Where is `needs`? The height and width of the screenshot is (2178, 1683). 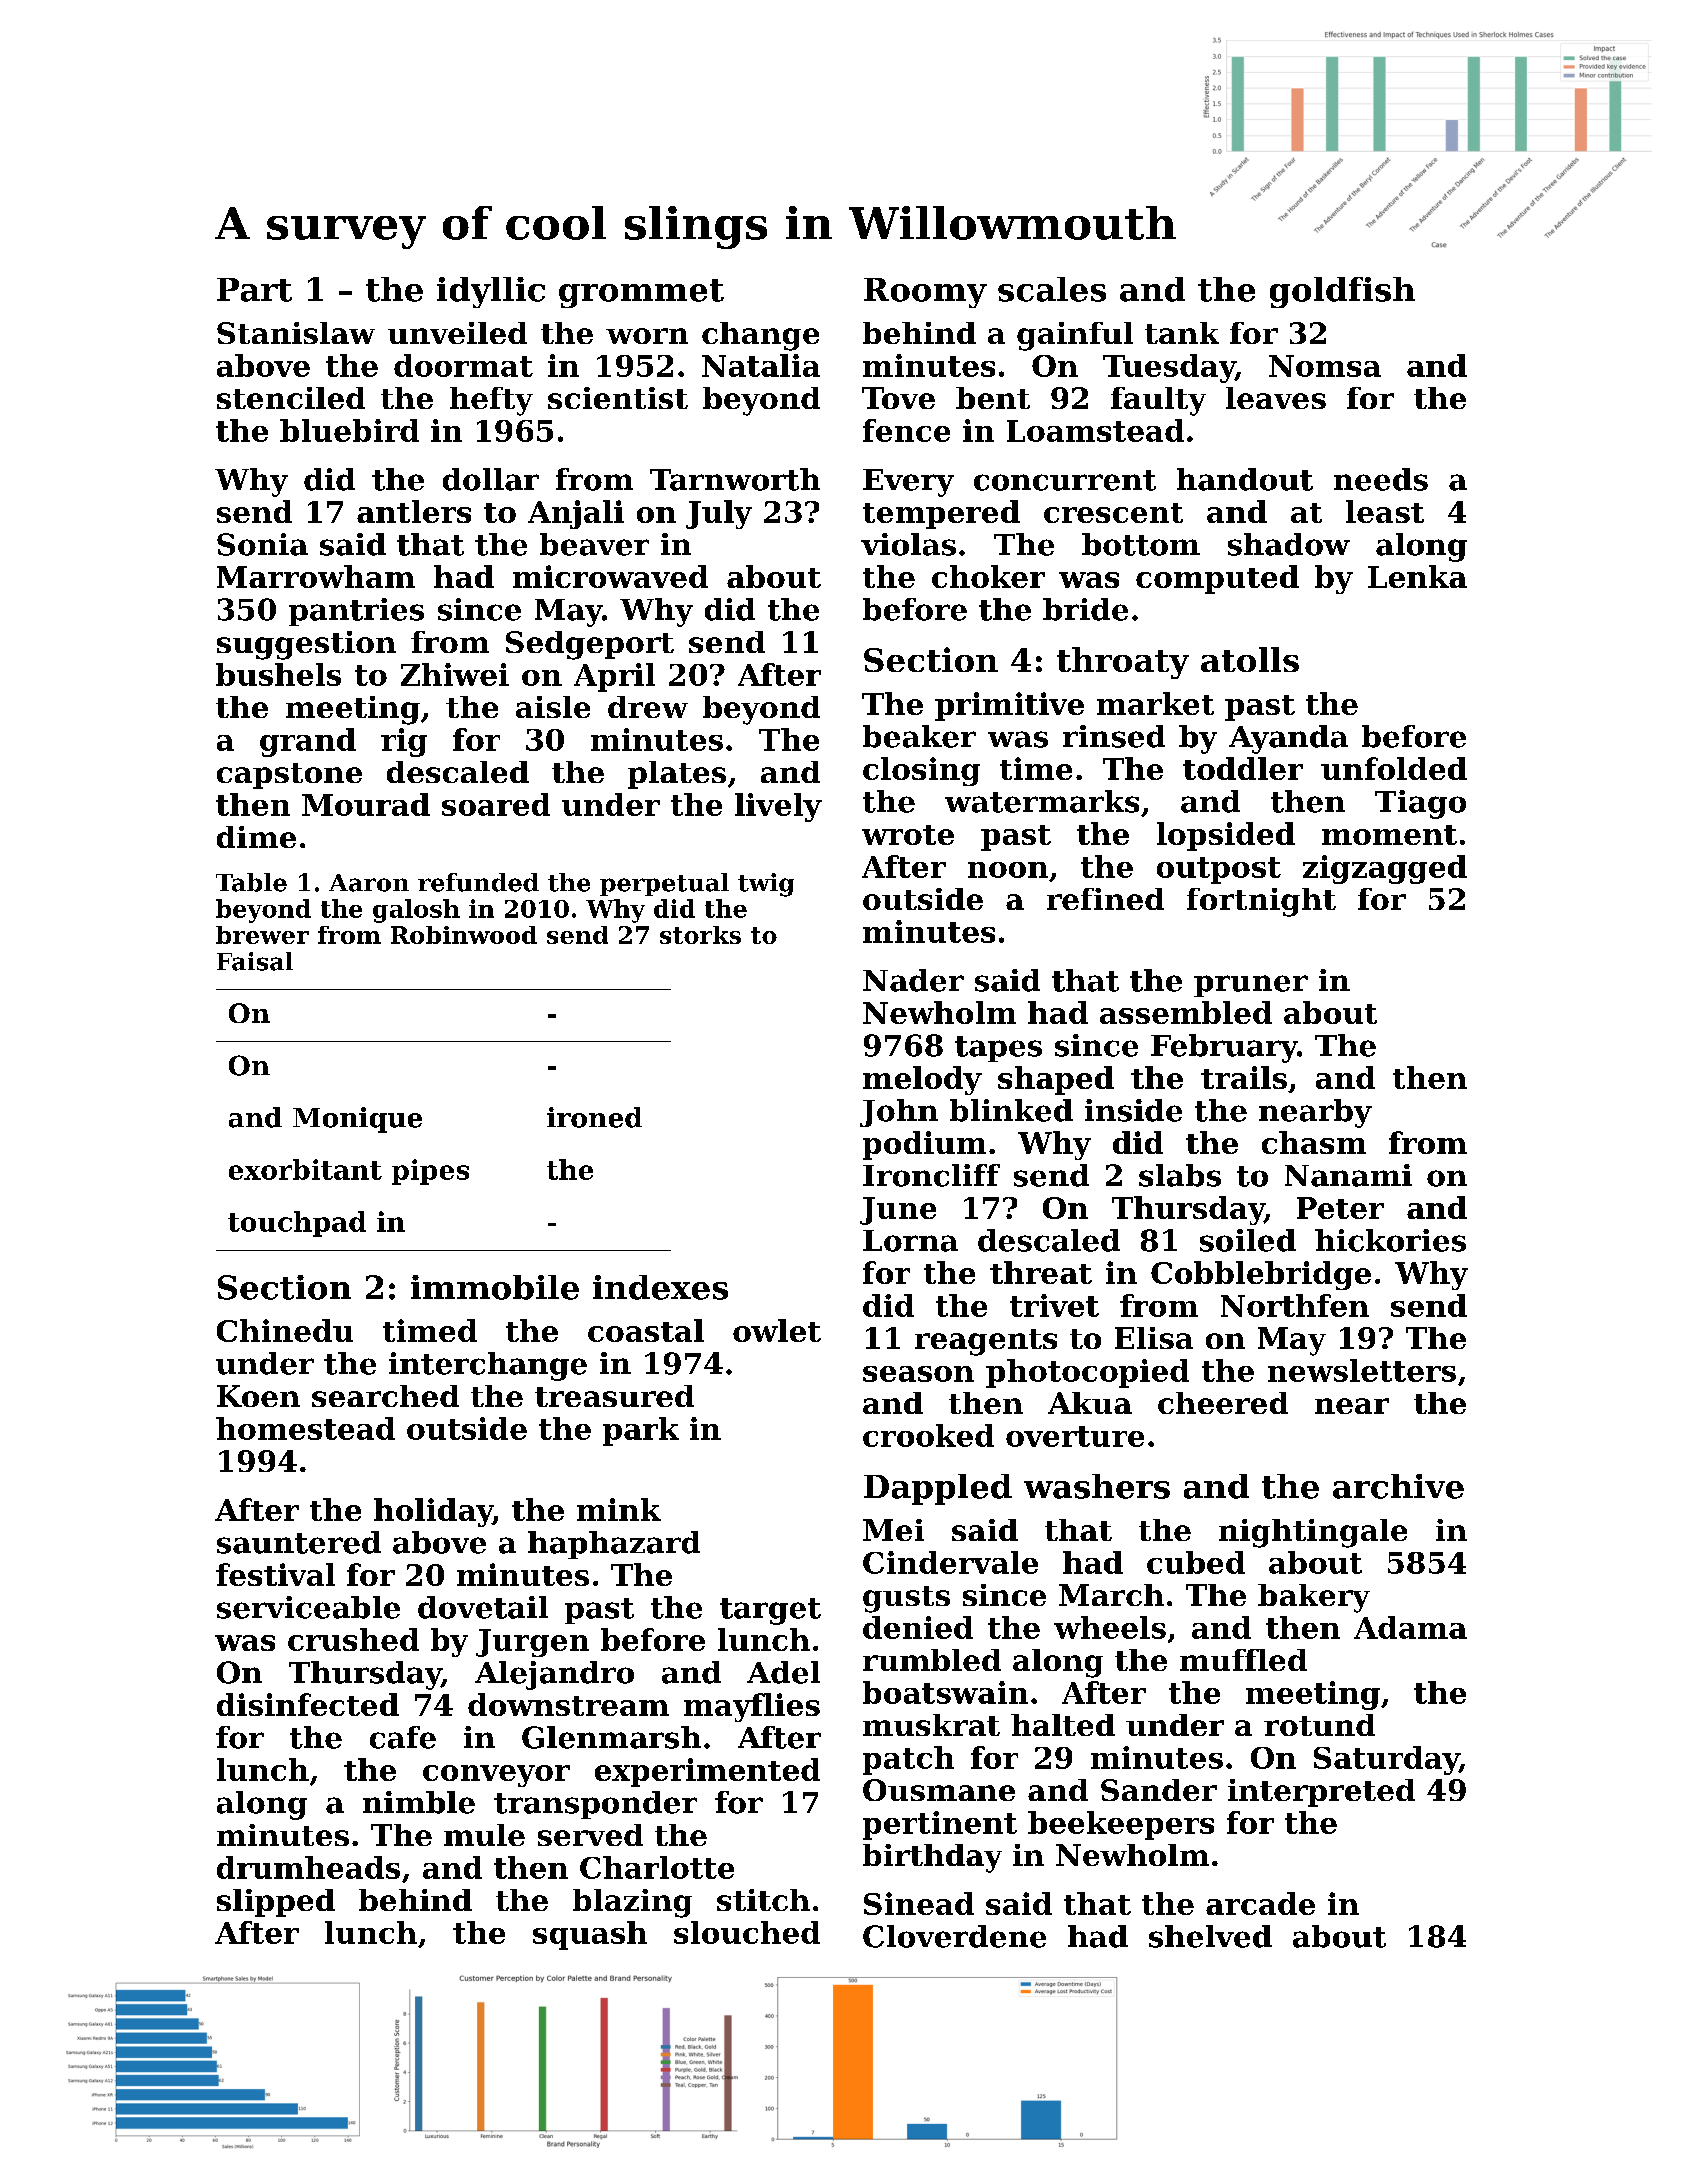
needs is located at coordinates (1381, 479).
